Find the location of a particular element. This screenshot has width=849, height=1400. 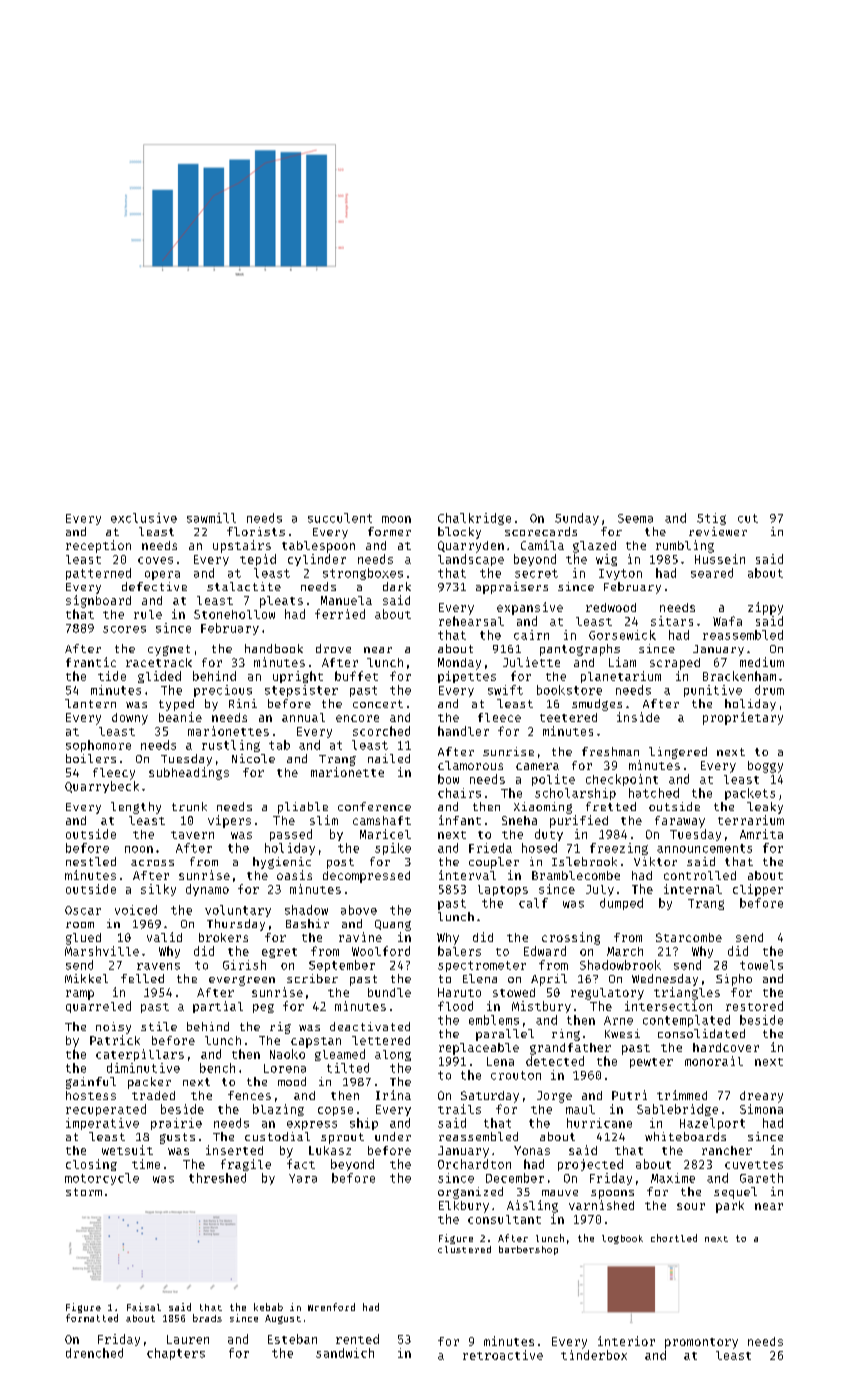

sawmill is located at coordinates (211, 518).
